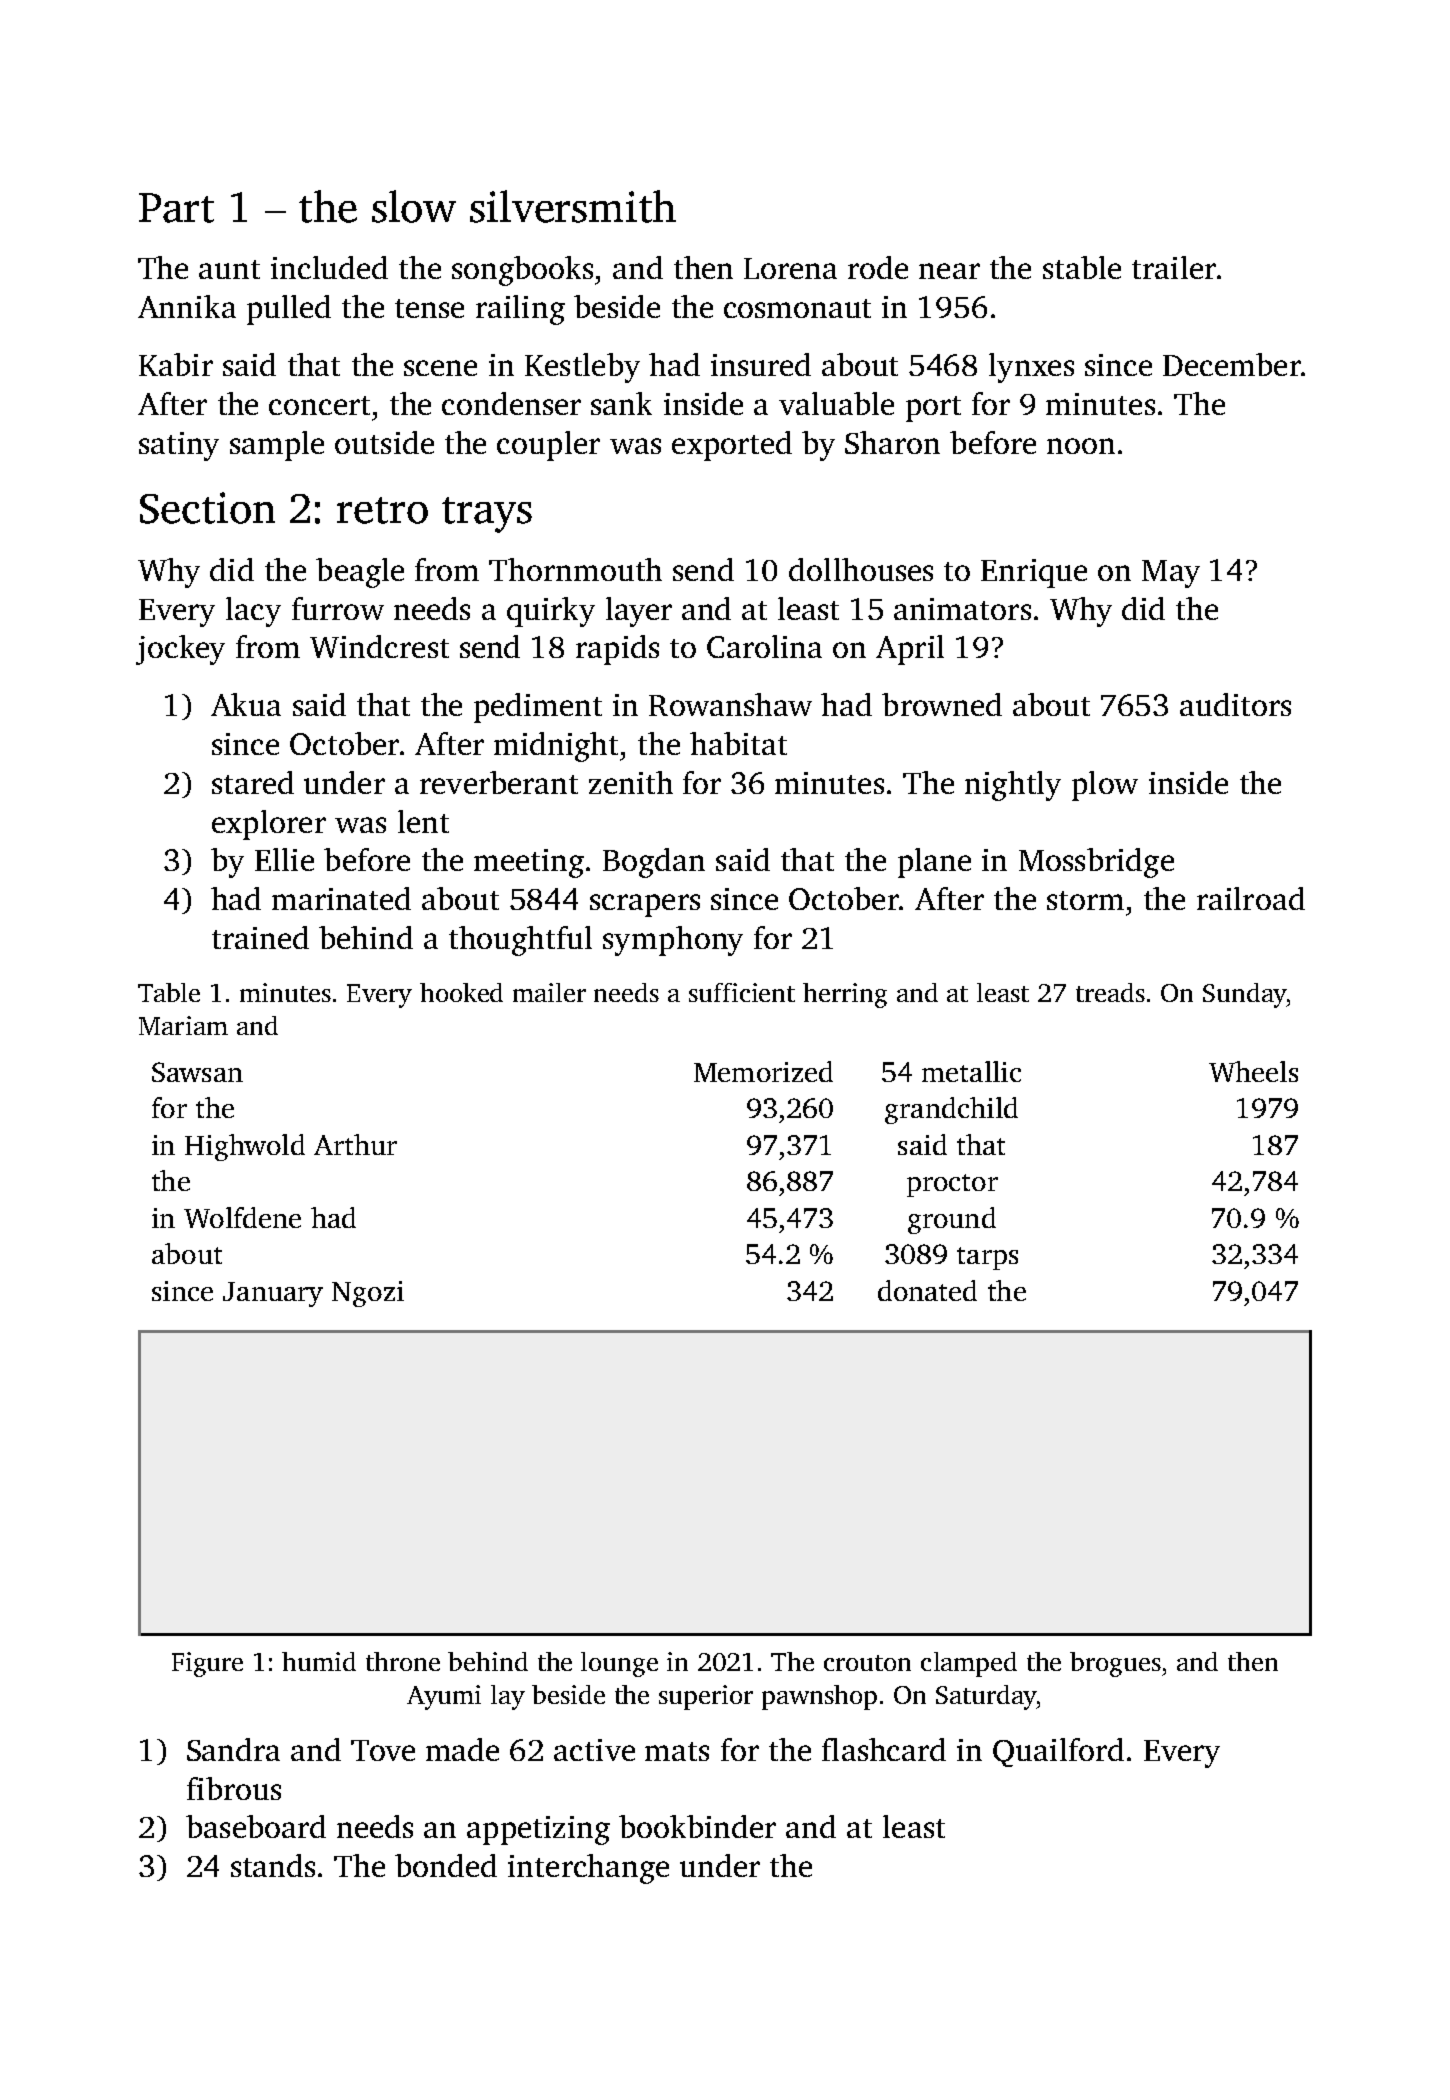  Describe the element at coordinates (594, 1750) in the document. I see `active` at that location.
